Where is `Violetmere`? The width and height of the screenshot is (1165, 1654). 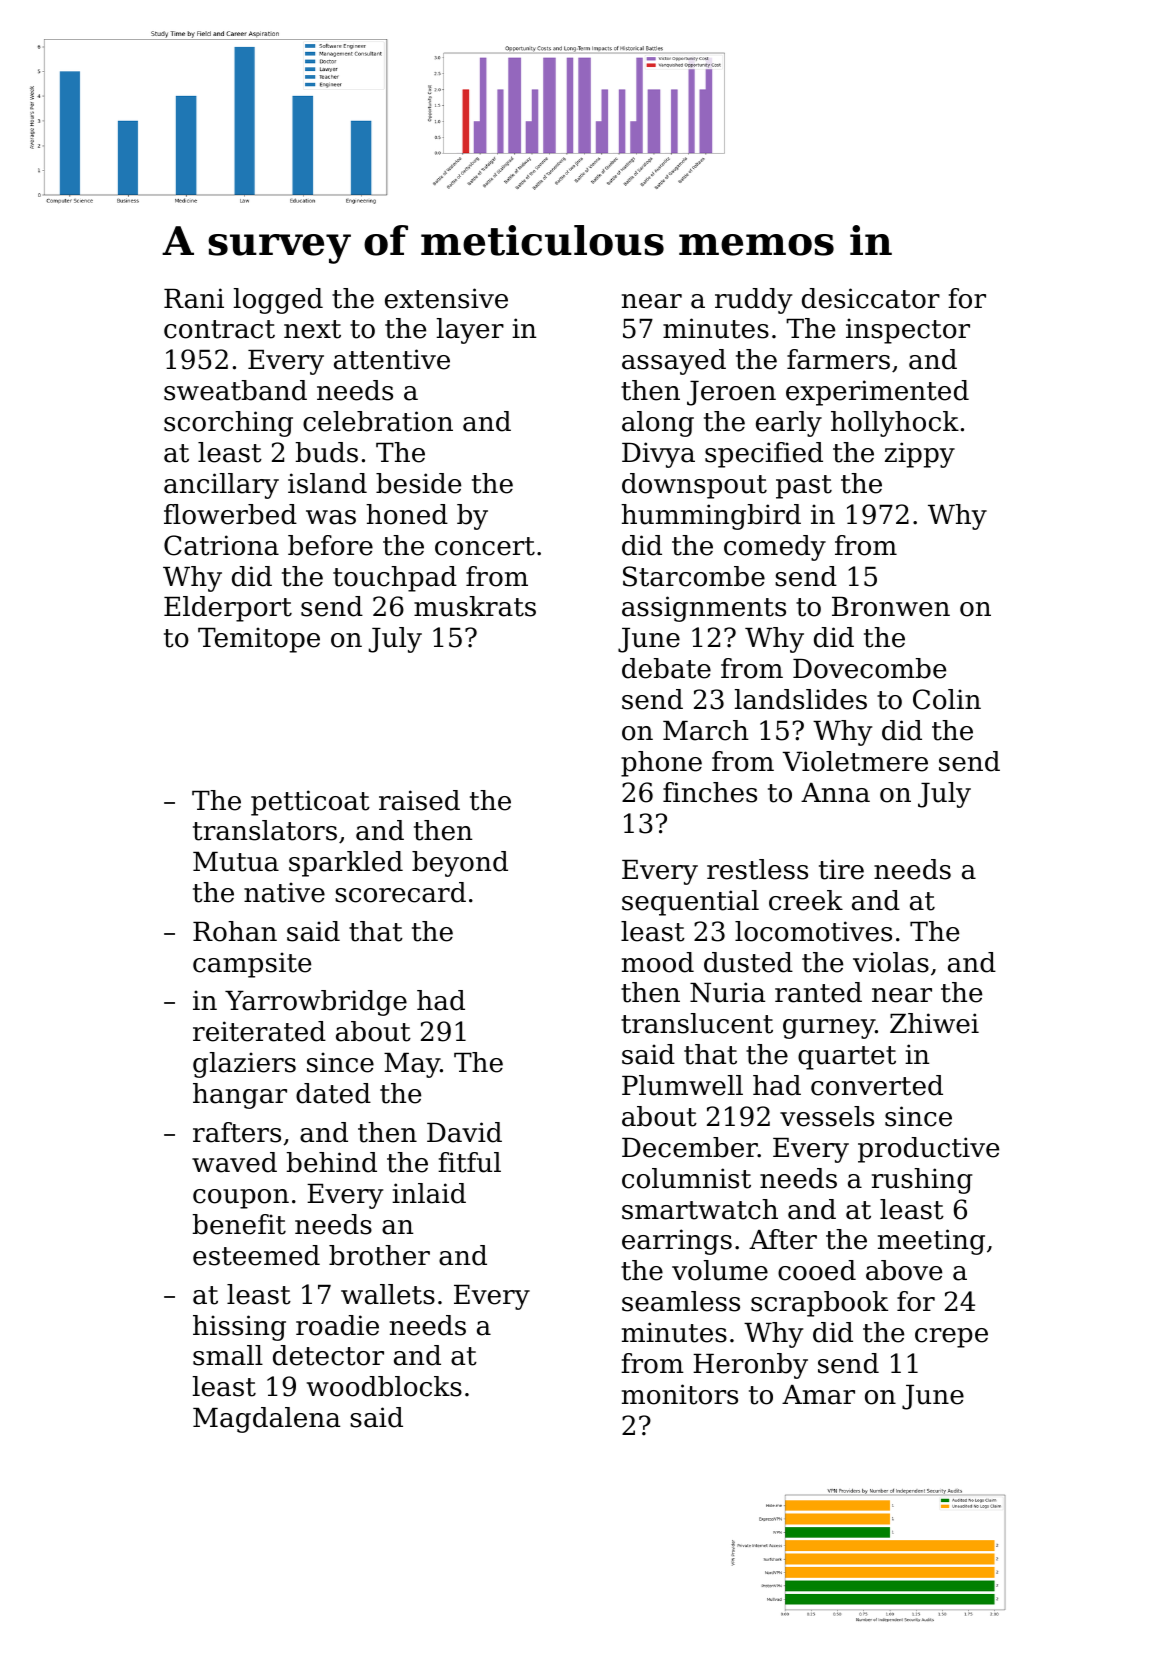
Violetmere is located at coordinates (855, 761).
